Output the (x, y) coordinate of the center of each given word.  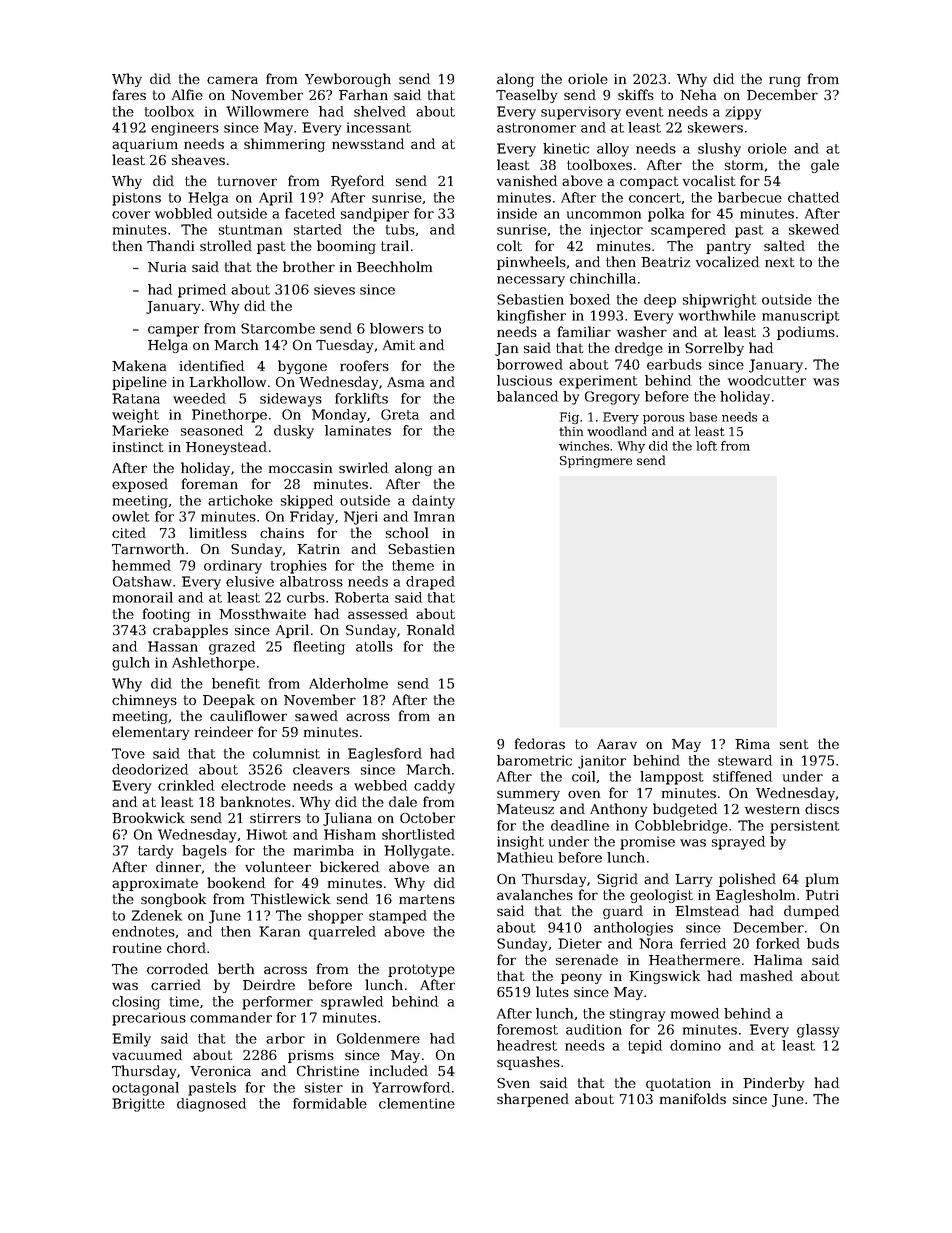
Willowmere (267, 111)
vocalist (709, 180)
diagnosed (211, 1105)
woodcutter (767, 380)
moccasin (300, 468)
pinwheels (531, 263)
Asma (405, 382)
